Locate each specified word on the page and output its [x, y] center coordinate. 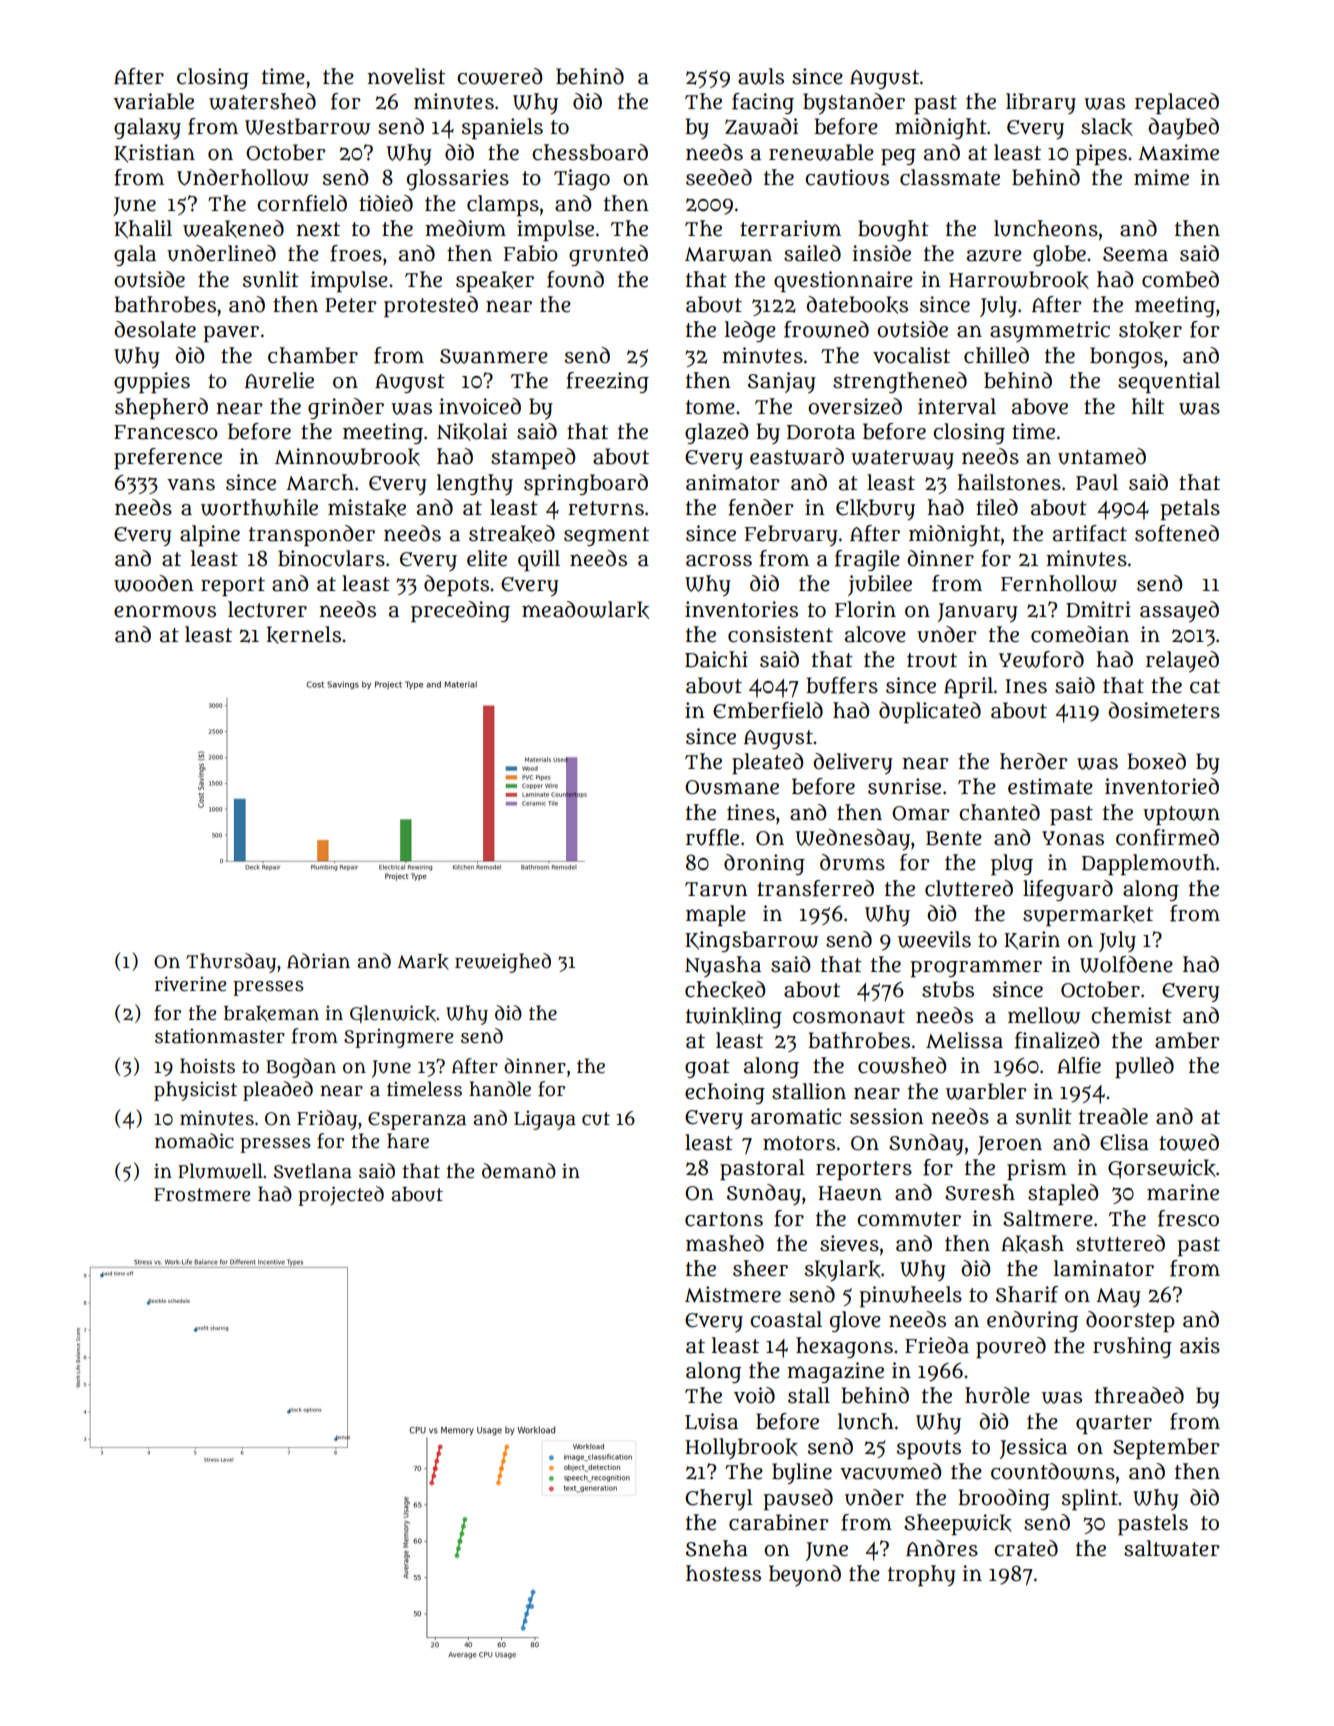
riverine [190, 984]
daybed [1183, 128]
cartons [724, 1219]
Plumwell [220, 1171]
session [887, 1116]
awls [761, 76]
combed [1180, 279]
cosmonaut [849, 1016]
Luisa [711, 1421]
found [575, 279]
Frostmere [202, 1195]
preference [168, 458]
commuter [909, 1219]
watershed [262, 101]
